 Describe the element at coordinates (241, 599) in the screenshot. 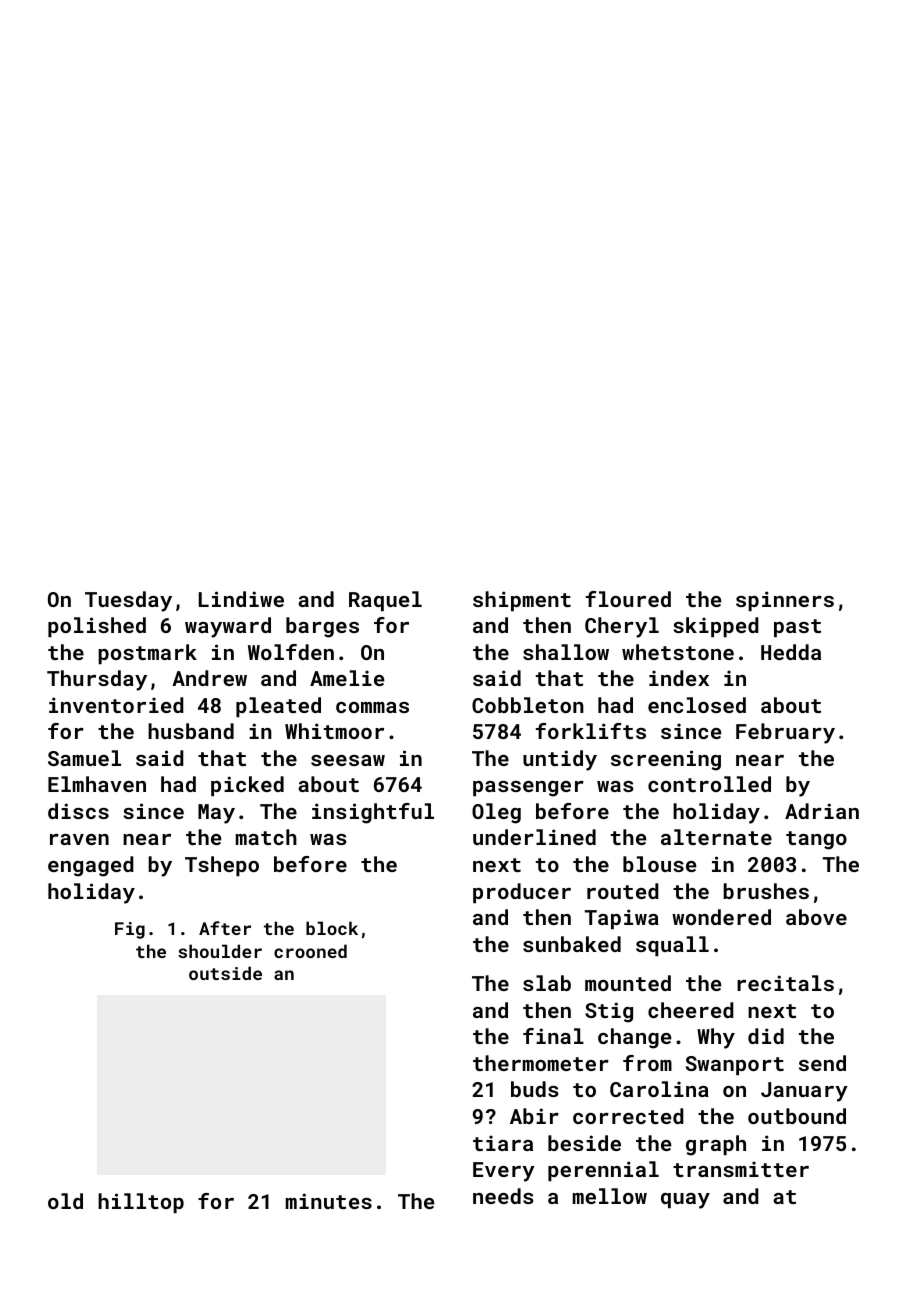

I see `Lindiwe` at that location.
